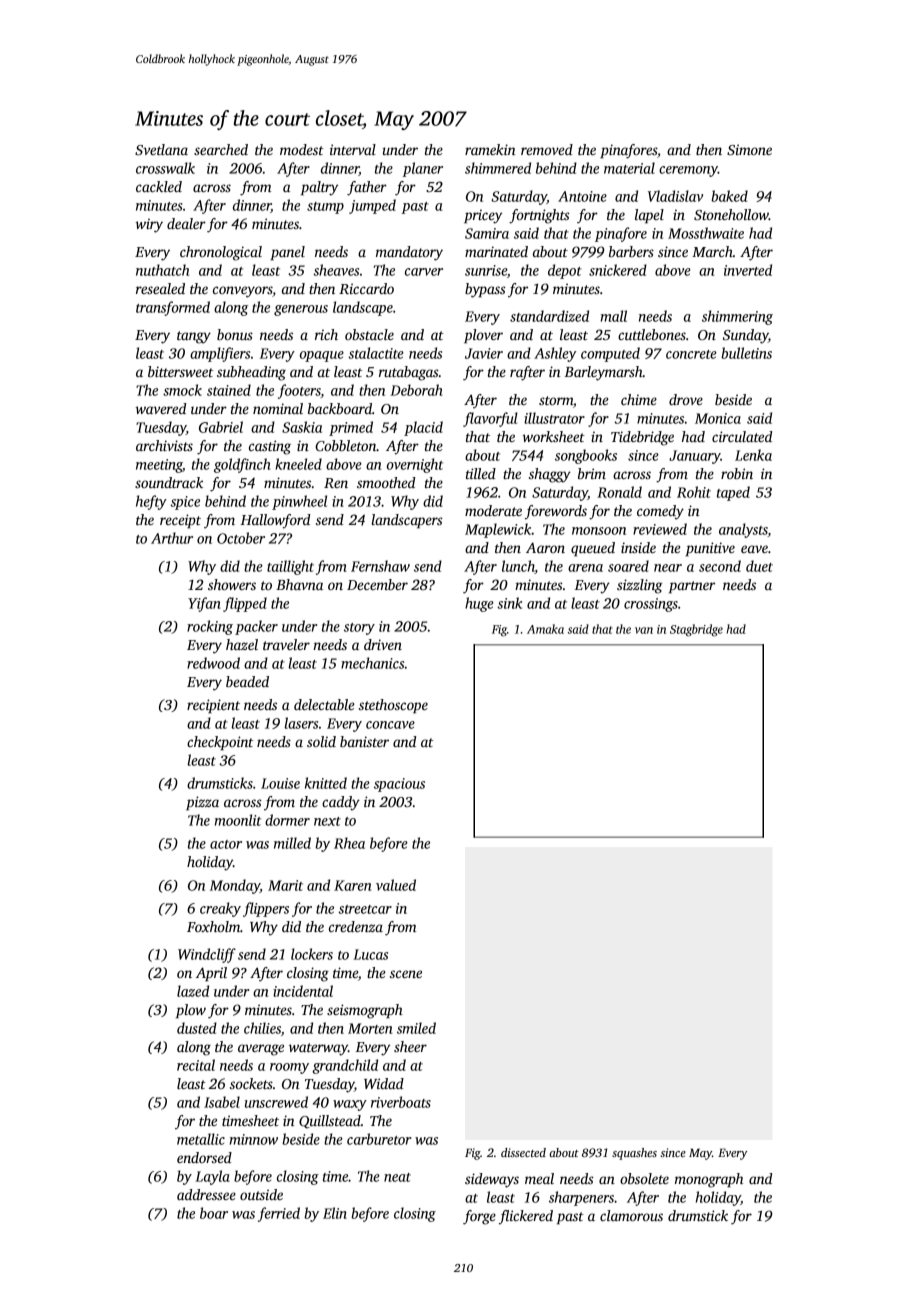  Describe the element at coordinates (695, 457) in the image. I see `January` at that location.
